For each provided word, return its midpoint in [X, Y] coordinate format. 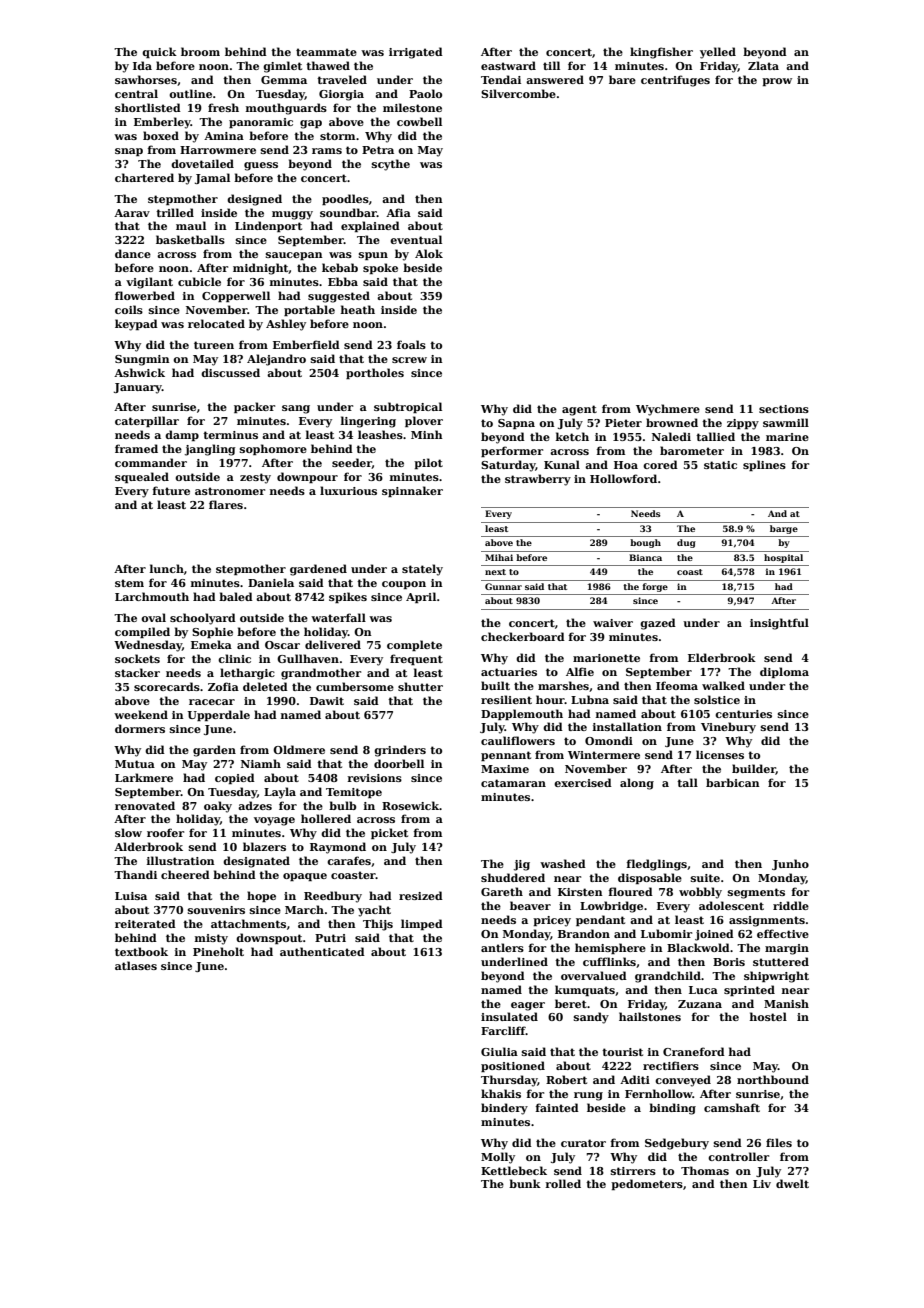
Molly [498, 1158]
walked [723, 685]
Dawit [327, 701]
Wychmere [668, 410]
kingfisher [661, 53]
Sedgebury [677, 1144]
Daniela [271, 582]
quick [159, 52]
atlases [136, 965]
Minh [427, 434]
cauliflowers [518, 740]
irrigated [416, 53]
